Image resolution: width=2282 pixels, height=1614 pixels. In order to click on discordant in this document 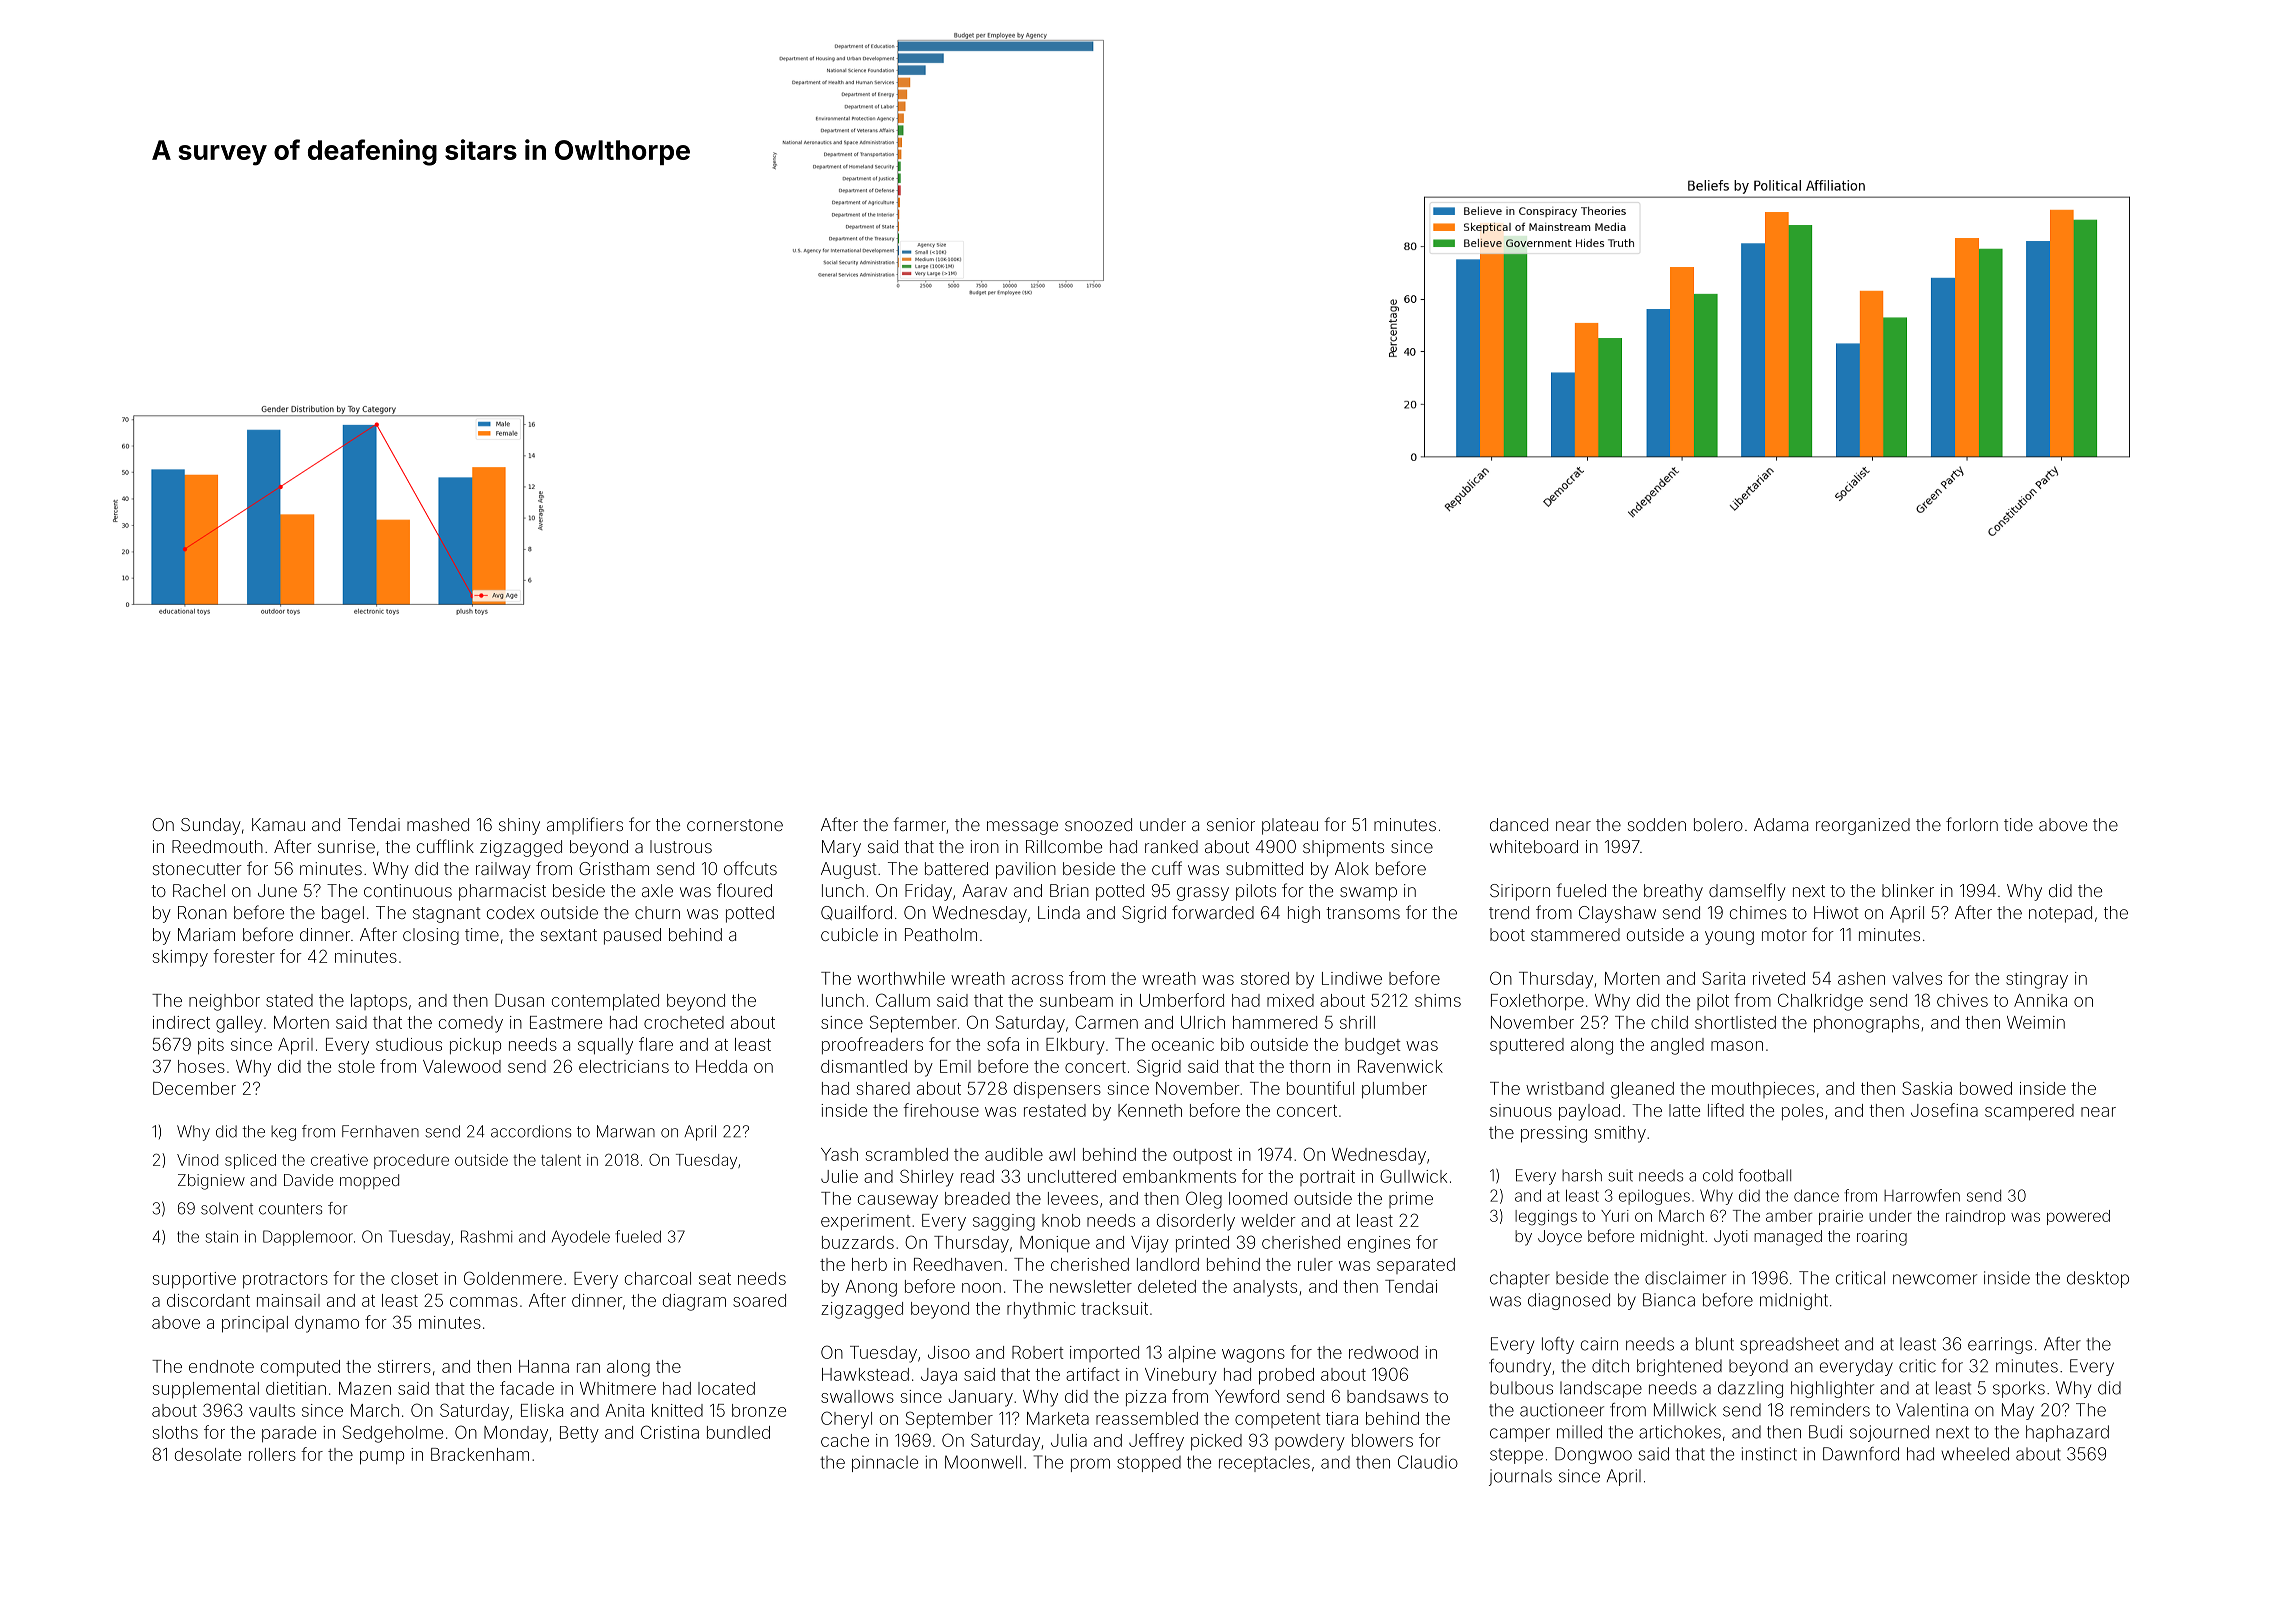, I will do `click(208, 1300)`.
